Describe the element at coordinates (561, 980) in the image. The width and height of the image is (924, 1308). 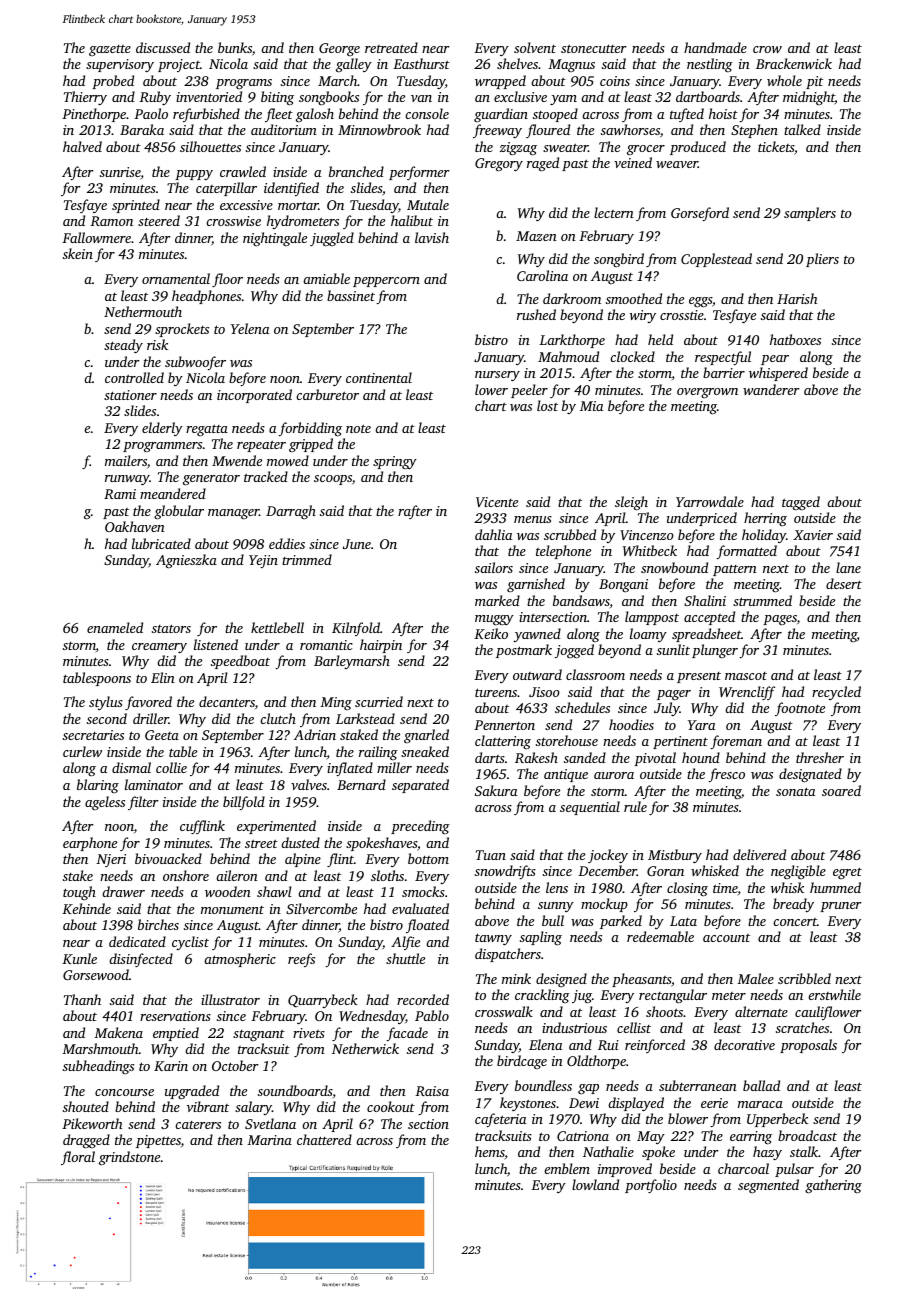
I see `designed` at that location.
